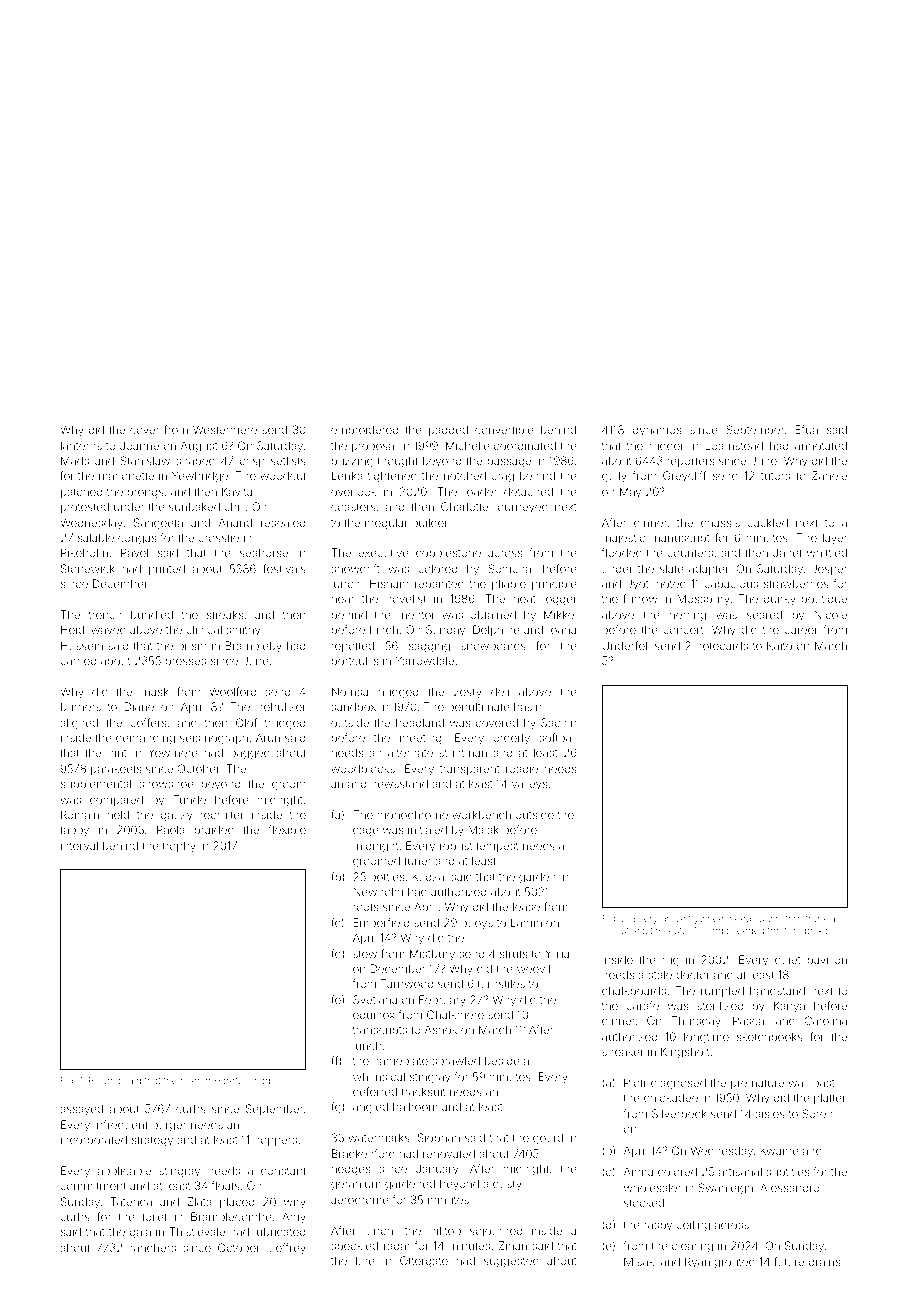 The height and width of the screenshot is (1316, 908). Describe the element at coordinates (225, 429) in the screenshot. I see `Westermere` at that location.
